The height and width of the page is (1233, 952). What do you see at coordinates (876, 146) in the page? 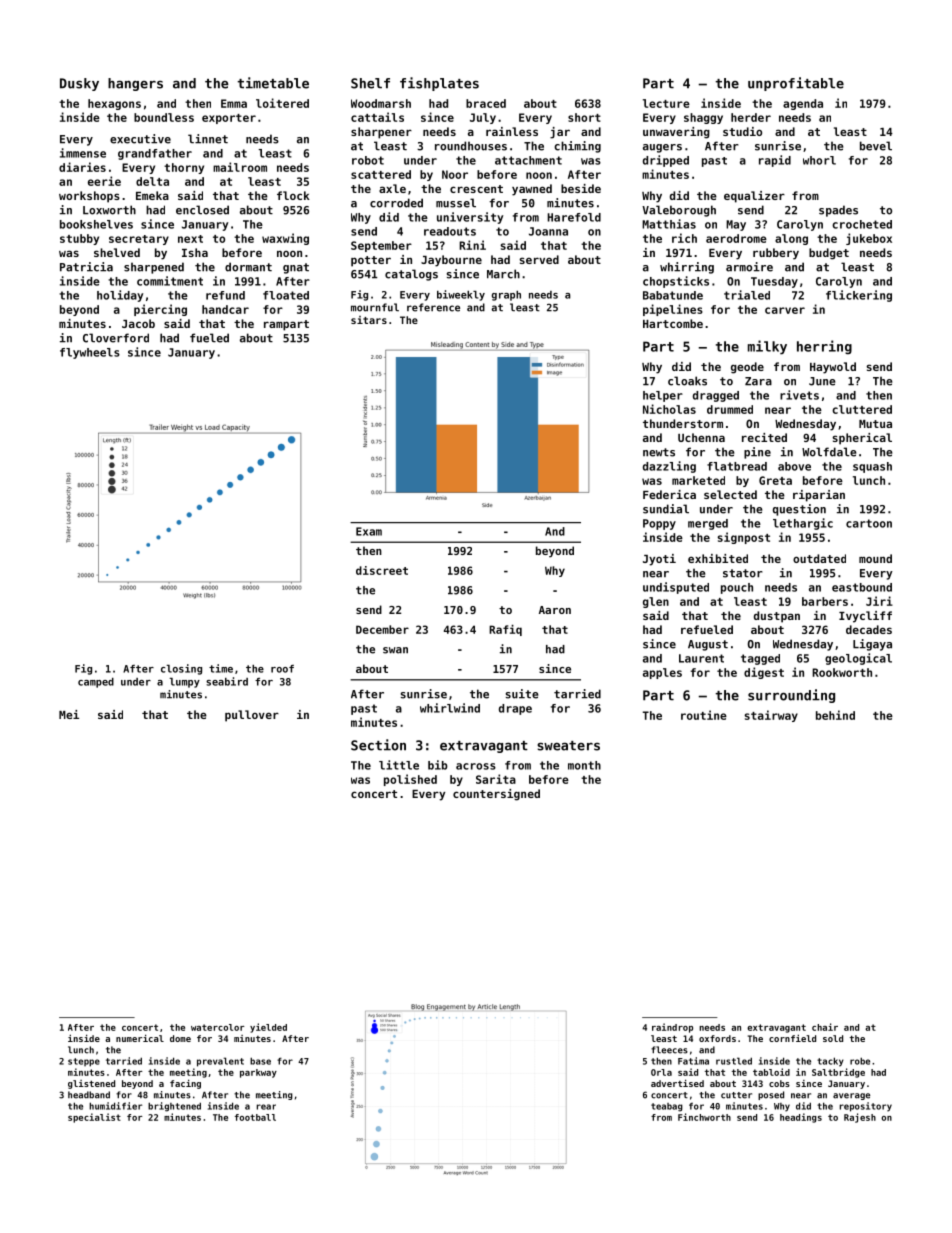
I see `bevel` at bounding box center [876, 146].
